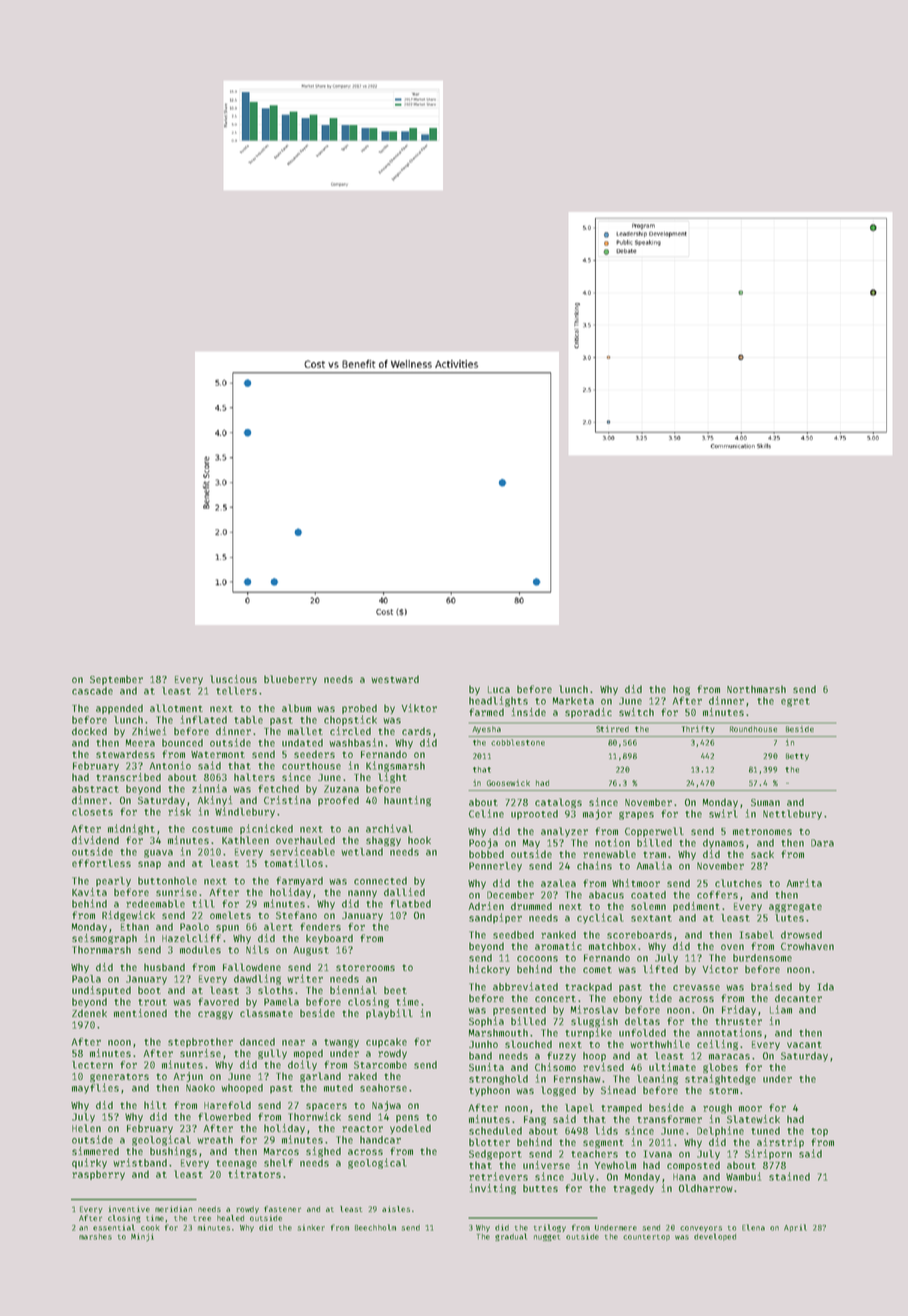 The width and height of the page is (908, 1316). What do you see at coordinates (230, 1218) in the page?
I see `healed` at bounding box center [230, 1218].
